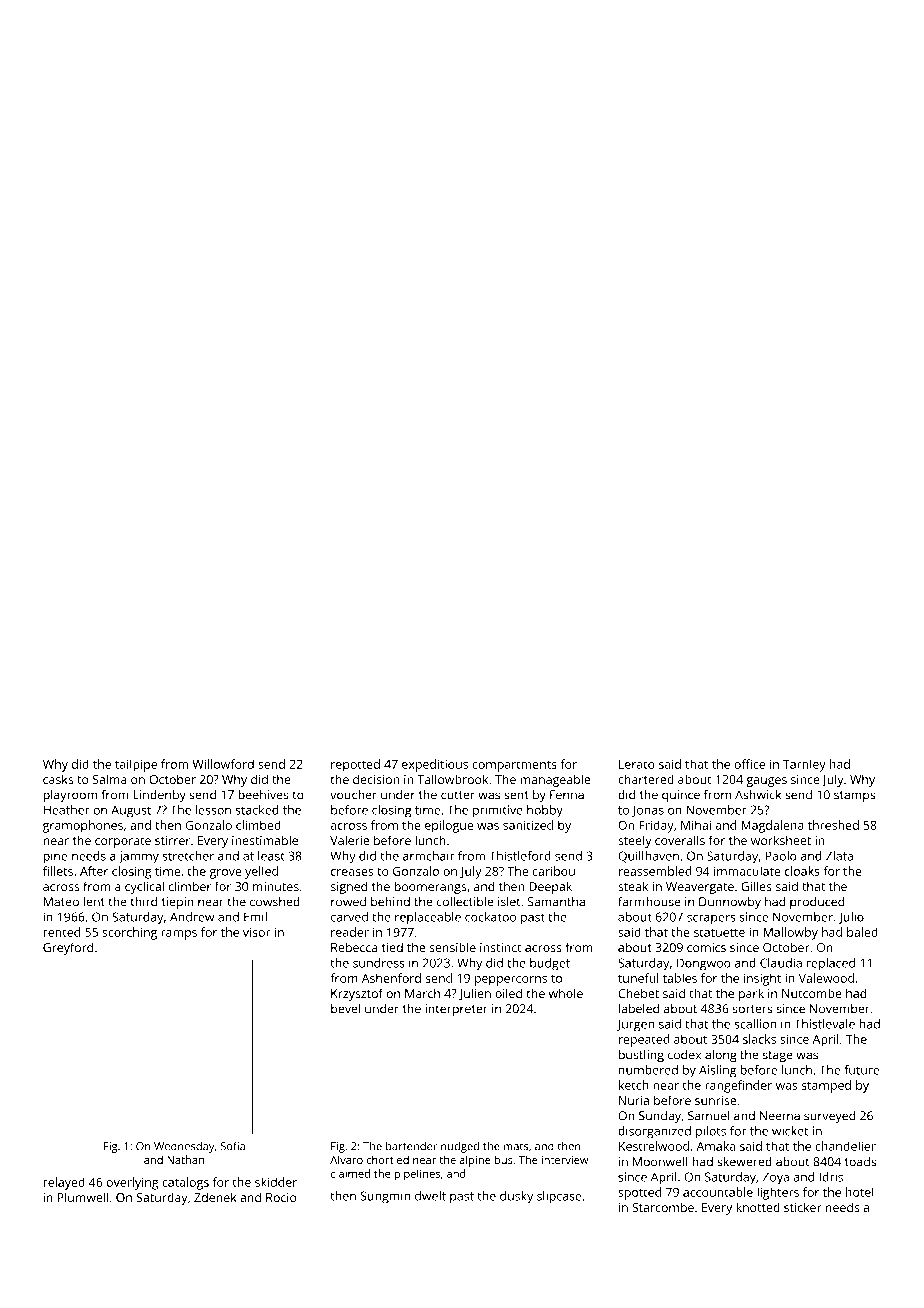 This image has height=1308, width=924. I want to click on bevel, so click(345, 1008).
